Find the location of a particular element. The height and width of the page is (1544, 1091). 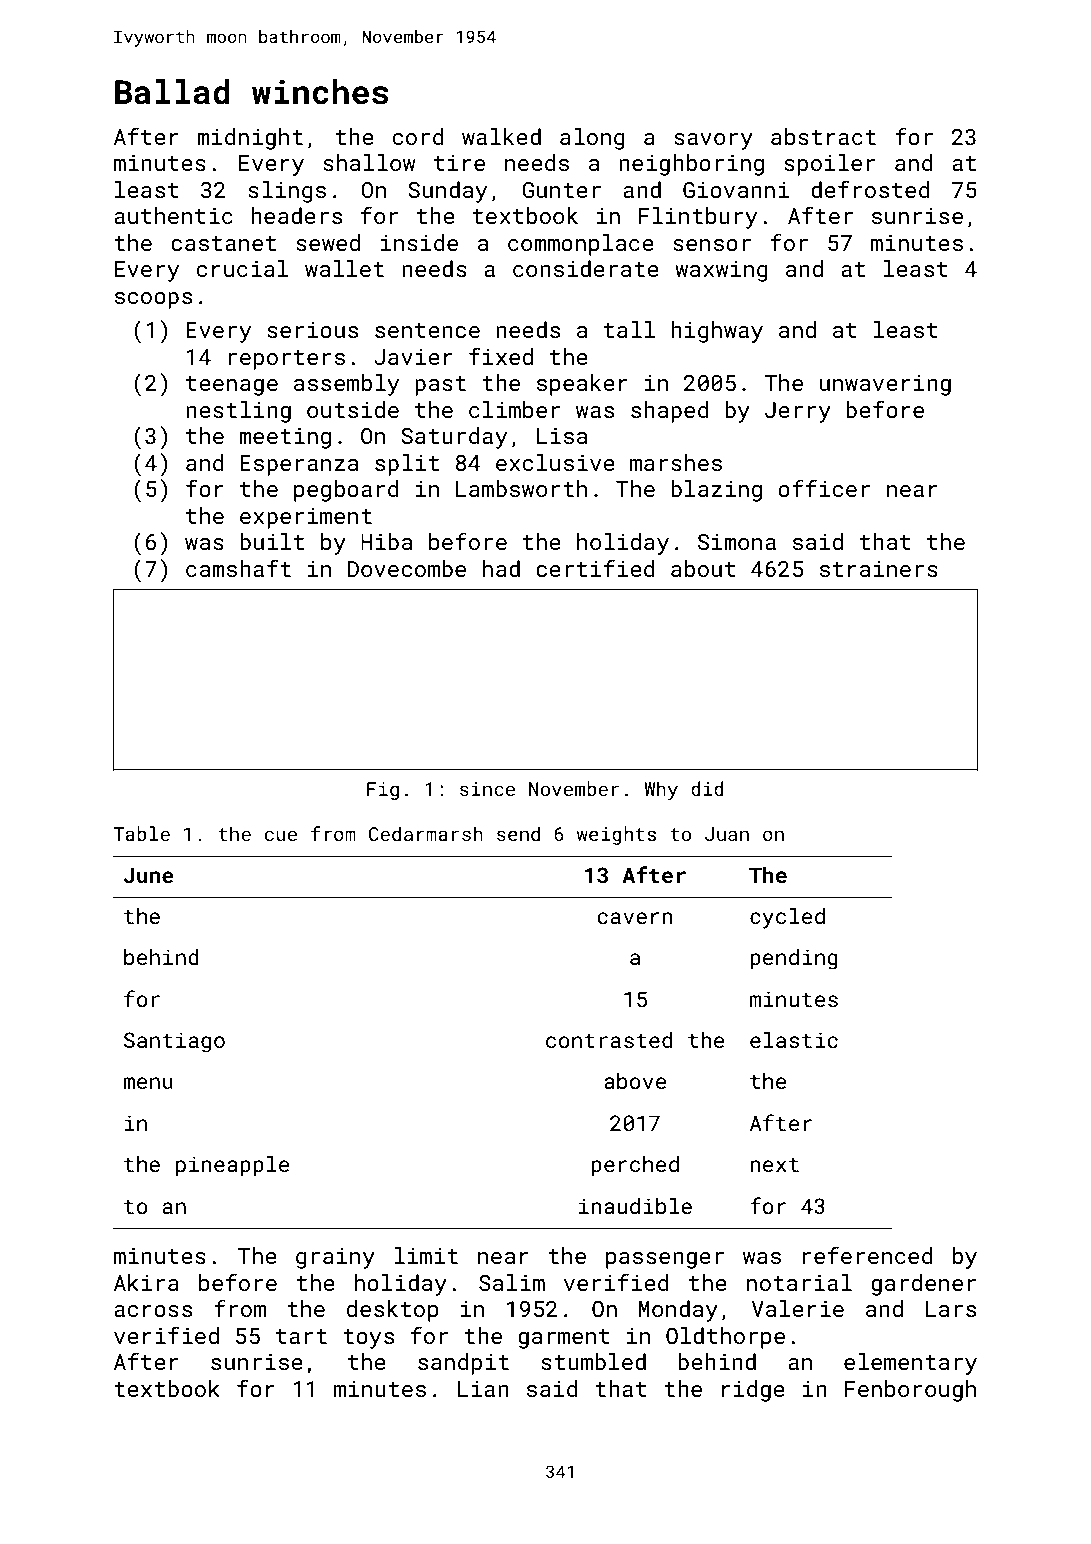

unwavering is located at coordinates (885, 385).
